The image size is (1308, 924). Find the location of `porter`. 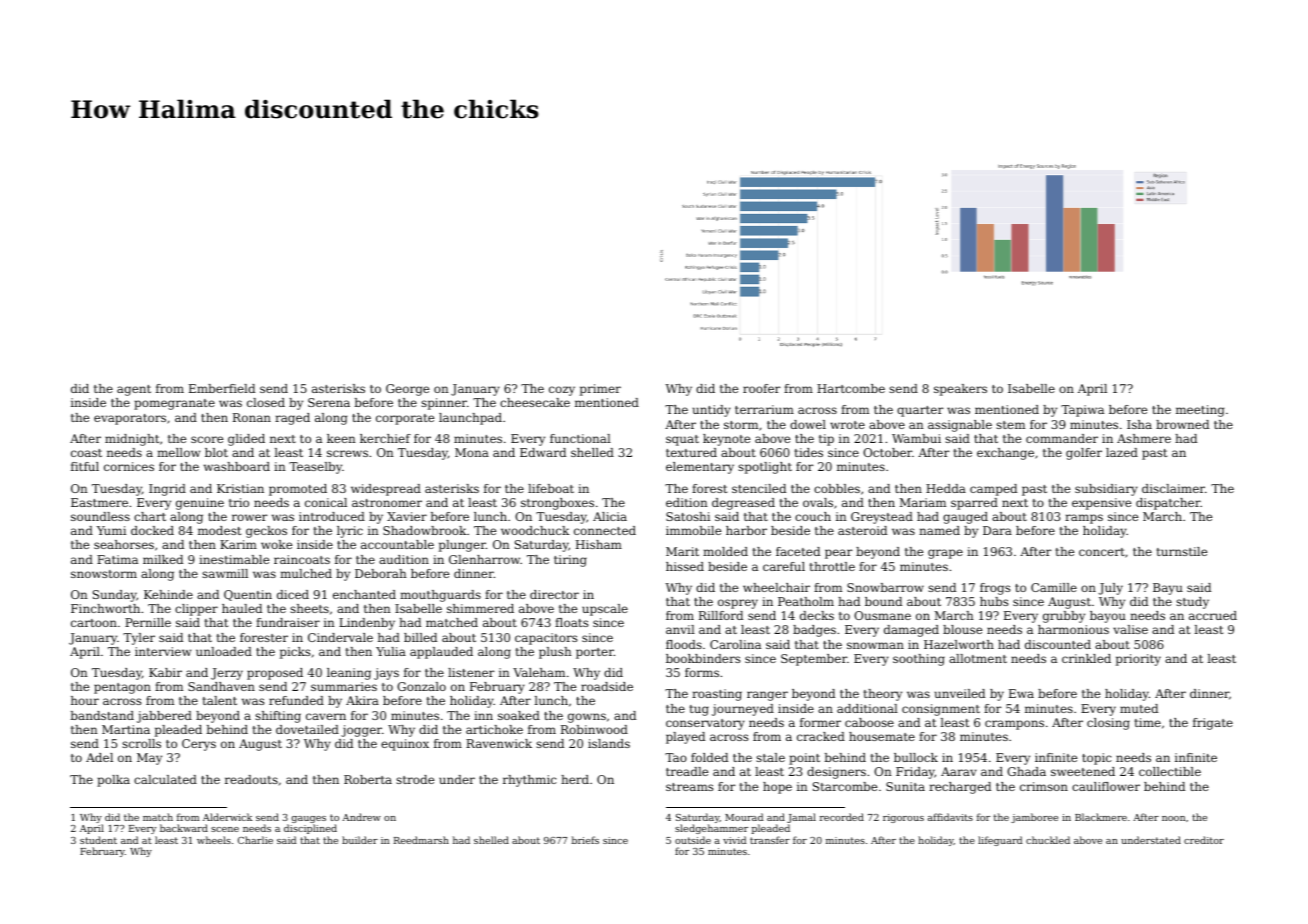

porter is located at coordinates (595, 653).
